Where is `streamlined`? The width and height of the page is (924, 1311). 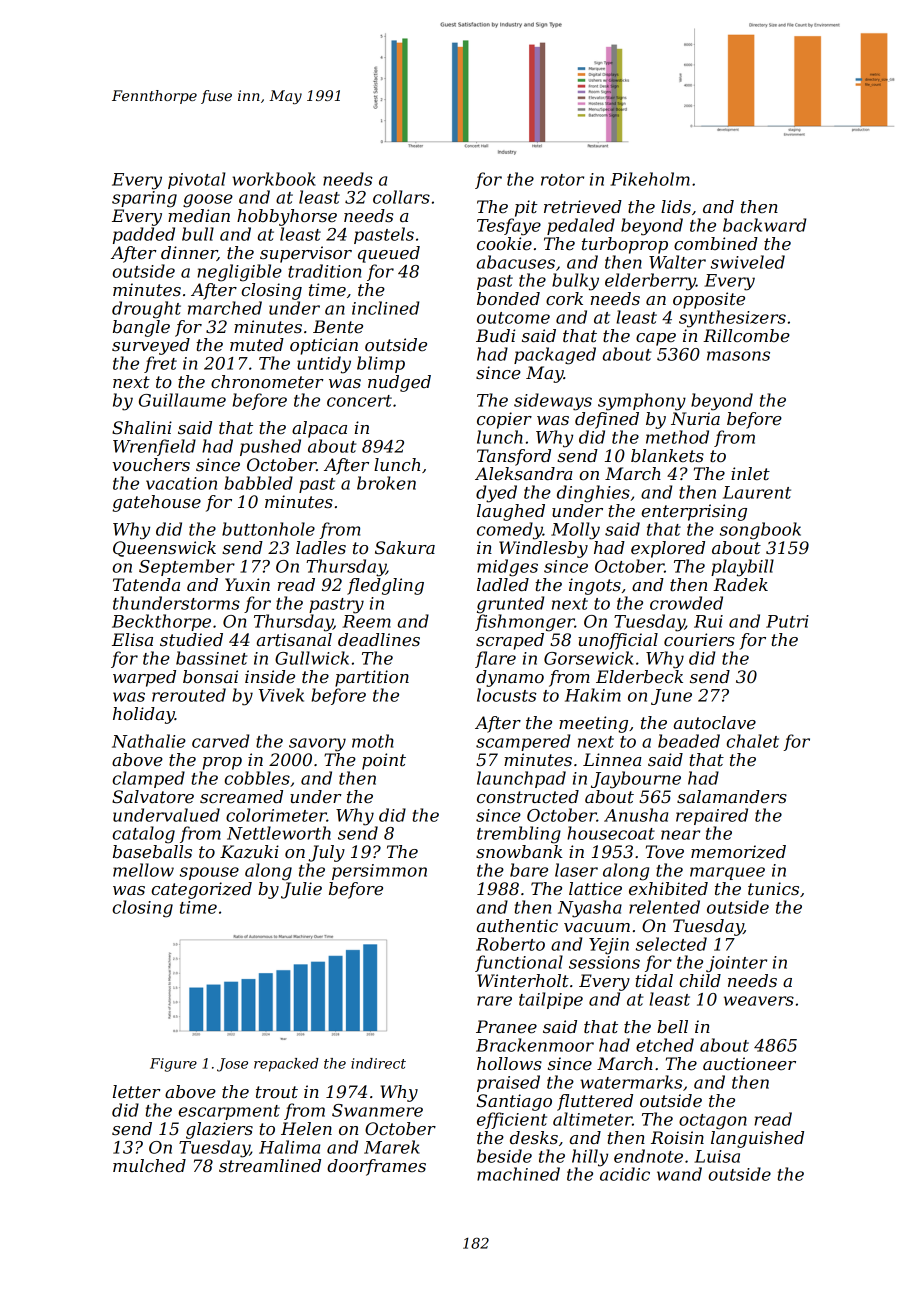
streamlined is located at coordinates (270, 1165).
